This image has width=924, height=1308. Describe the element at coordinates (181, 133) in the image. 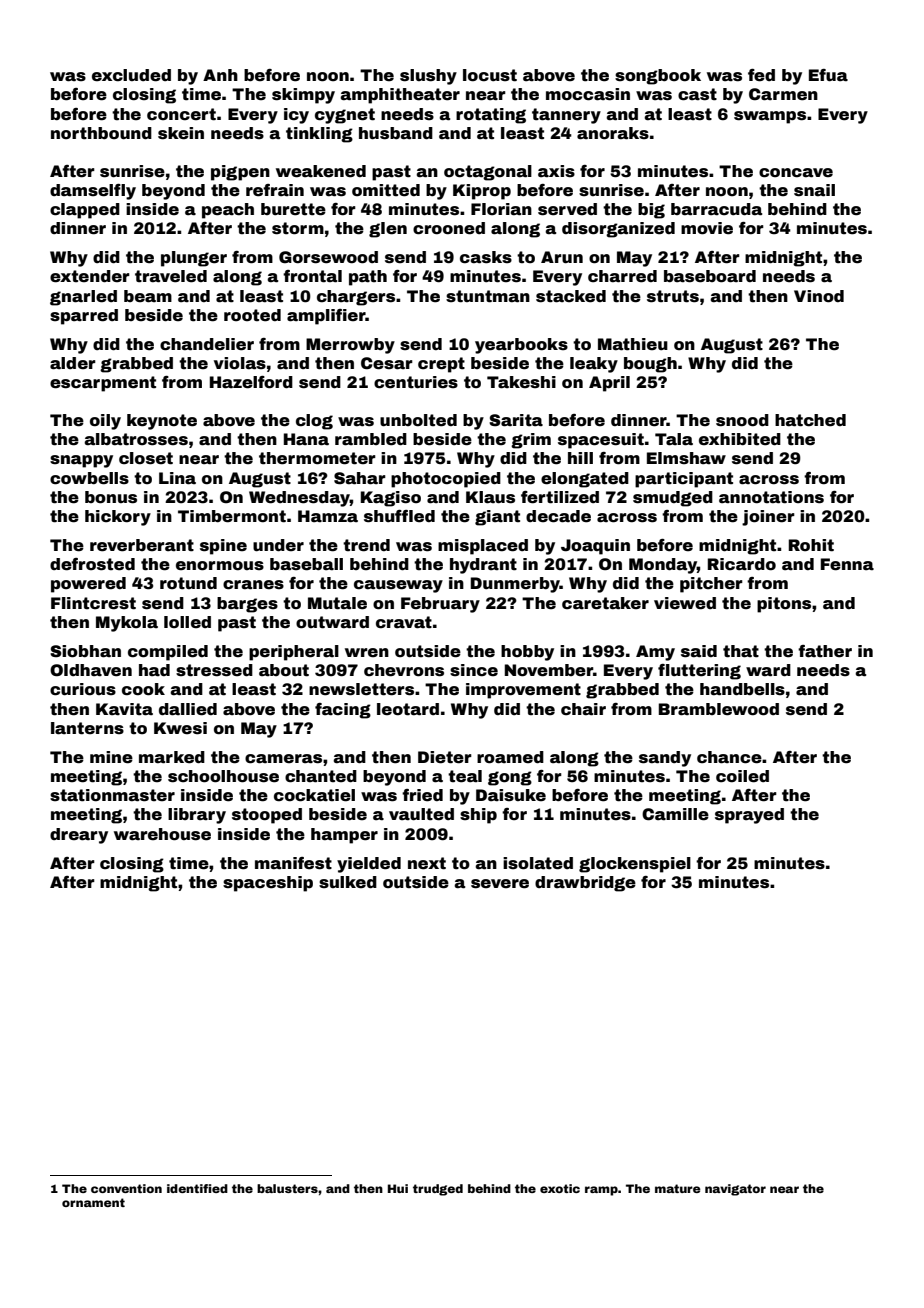

I see `skein` at that location.
